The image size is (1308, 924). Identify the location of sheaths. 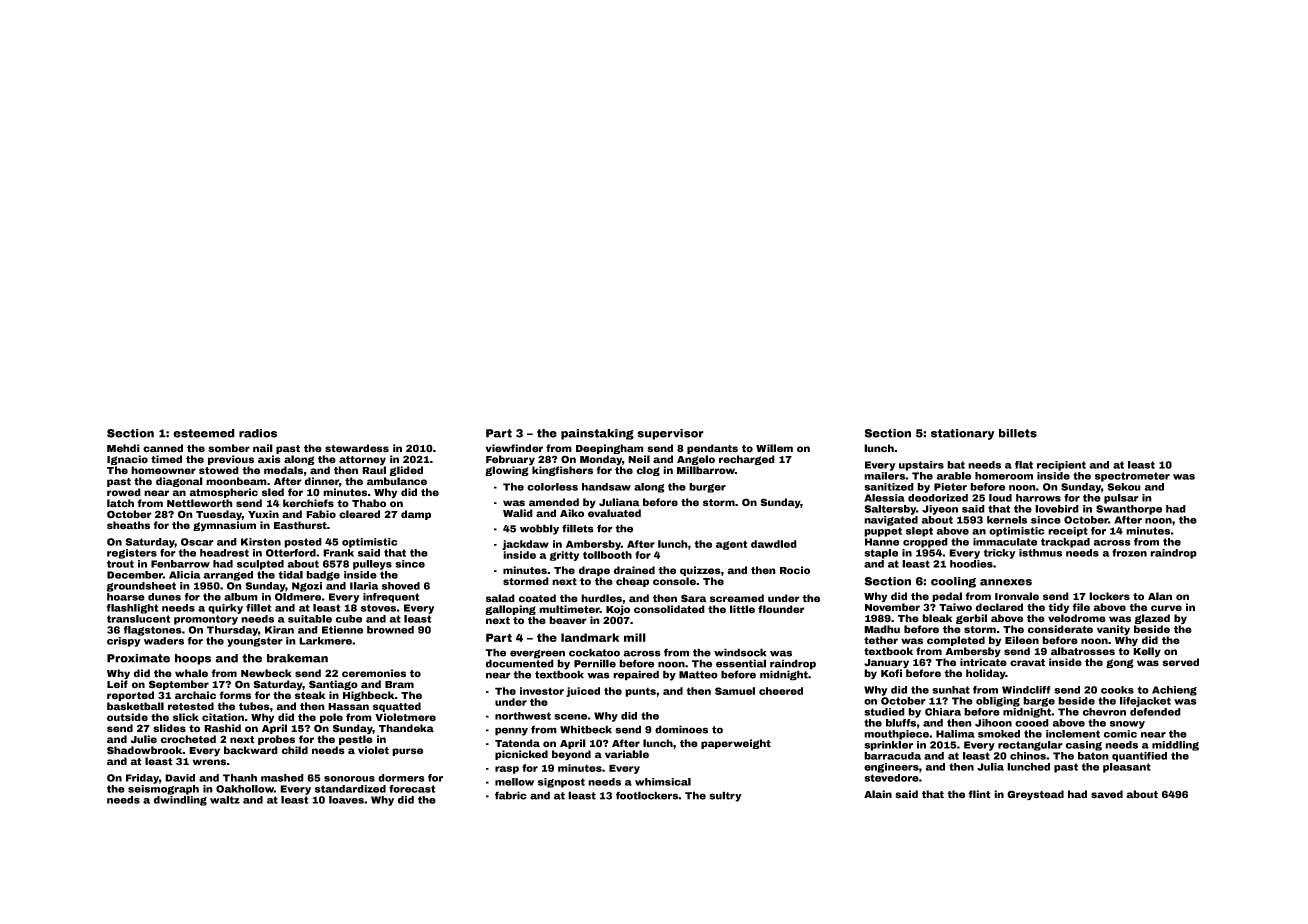
(128, 525).
